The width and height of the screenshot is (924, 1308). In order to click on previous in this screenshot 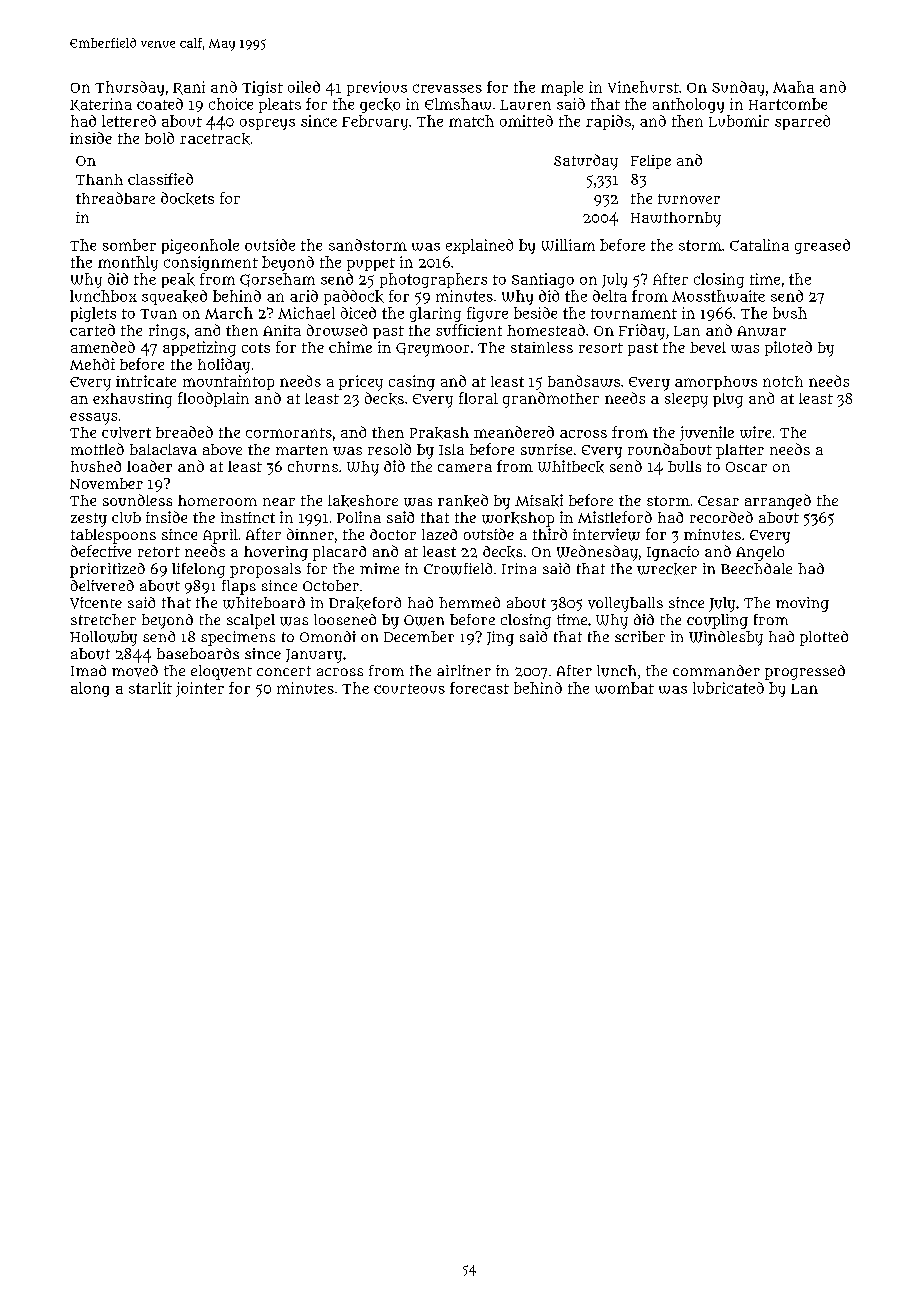, I will do `click(377, 88)`.
